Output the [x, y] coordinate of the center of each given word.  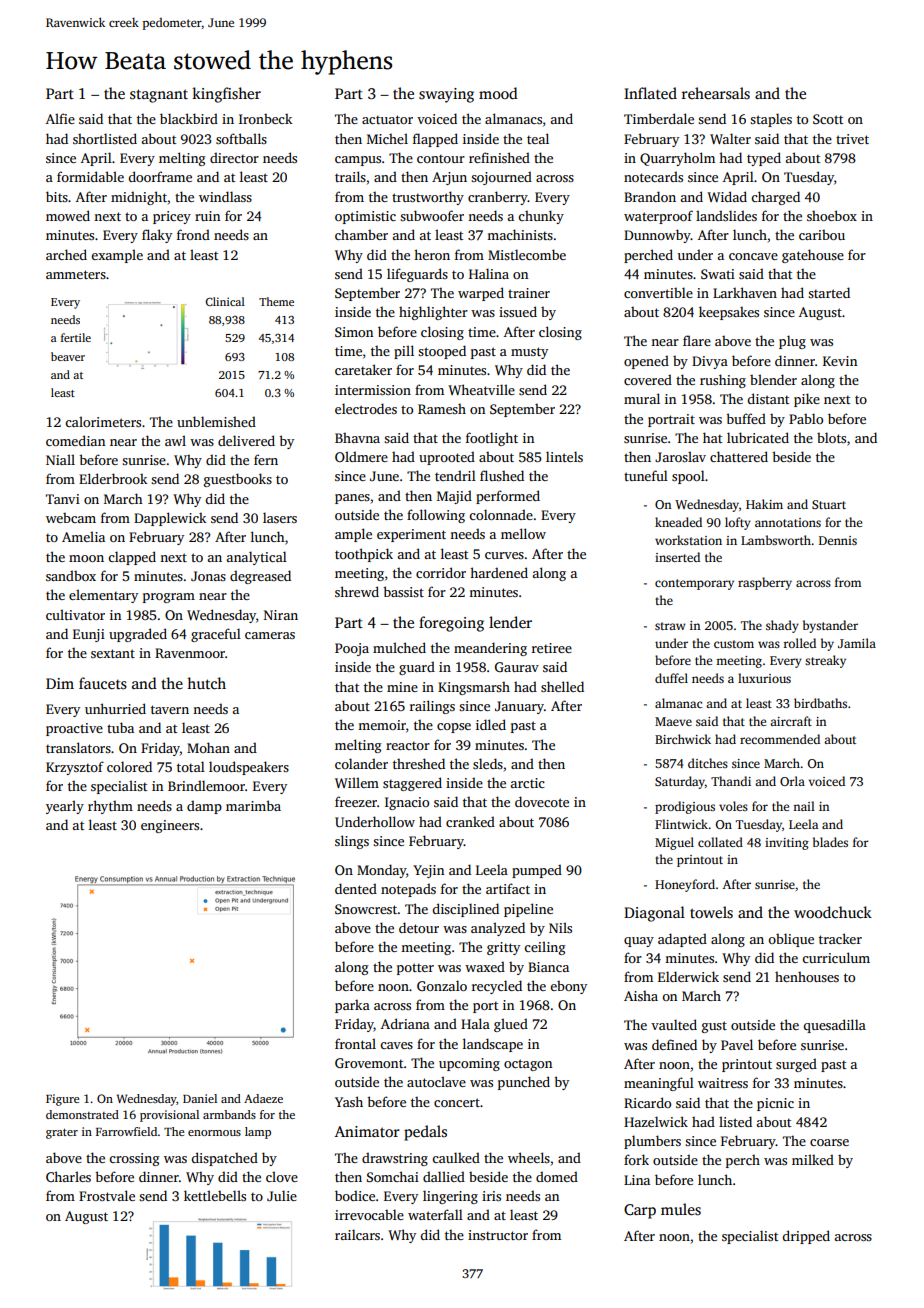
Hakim [764, 504]
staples [771, 120]
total [191, 766]
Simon [354, 332]
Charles [68, 1176]
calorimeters [103, 421]
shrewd [357, 591]
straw [670, 626]
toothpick [364, 555]
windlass [225, 196]
